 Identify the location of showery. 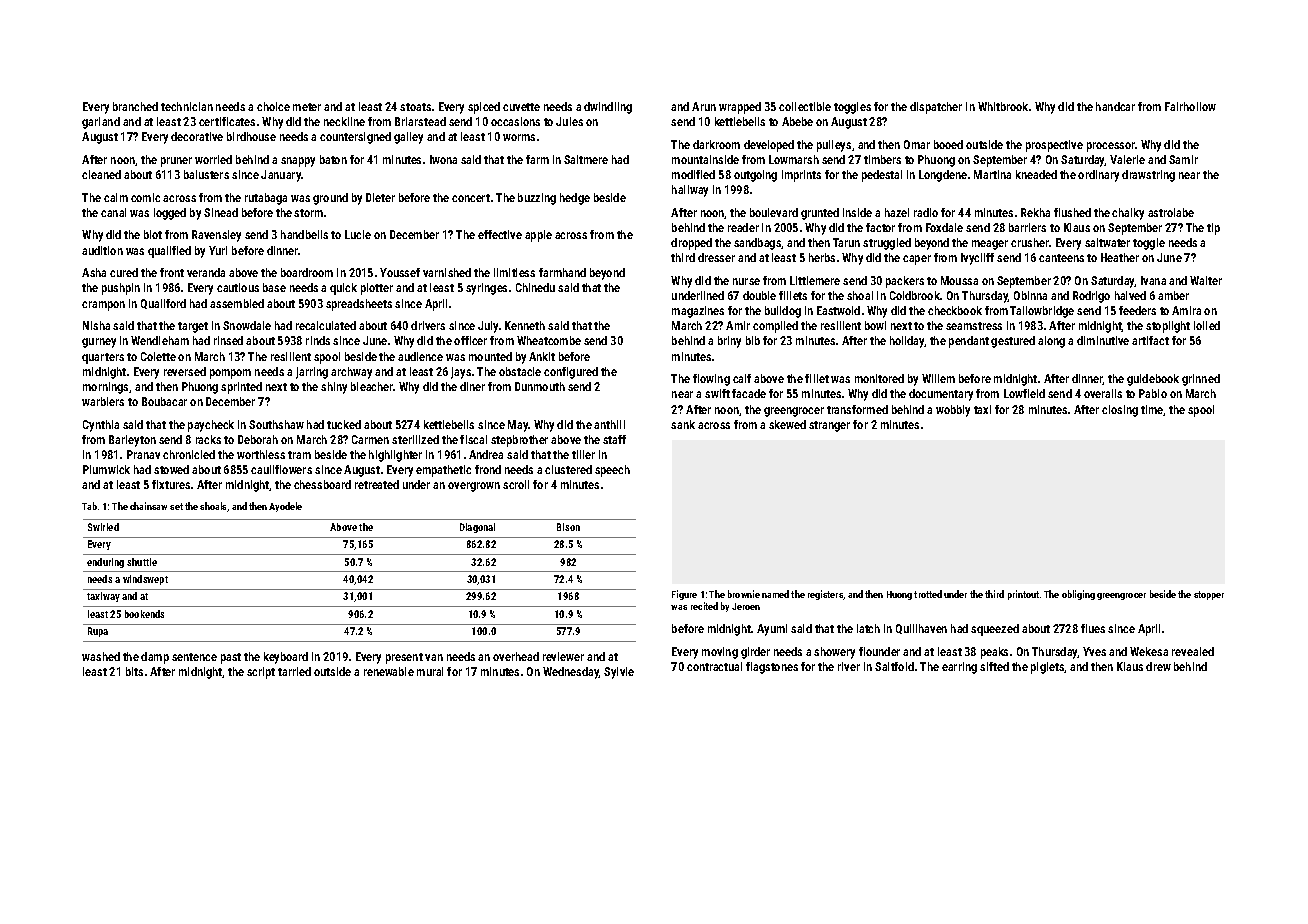
(834, 653).
